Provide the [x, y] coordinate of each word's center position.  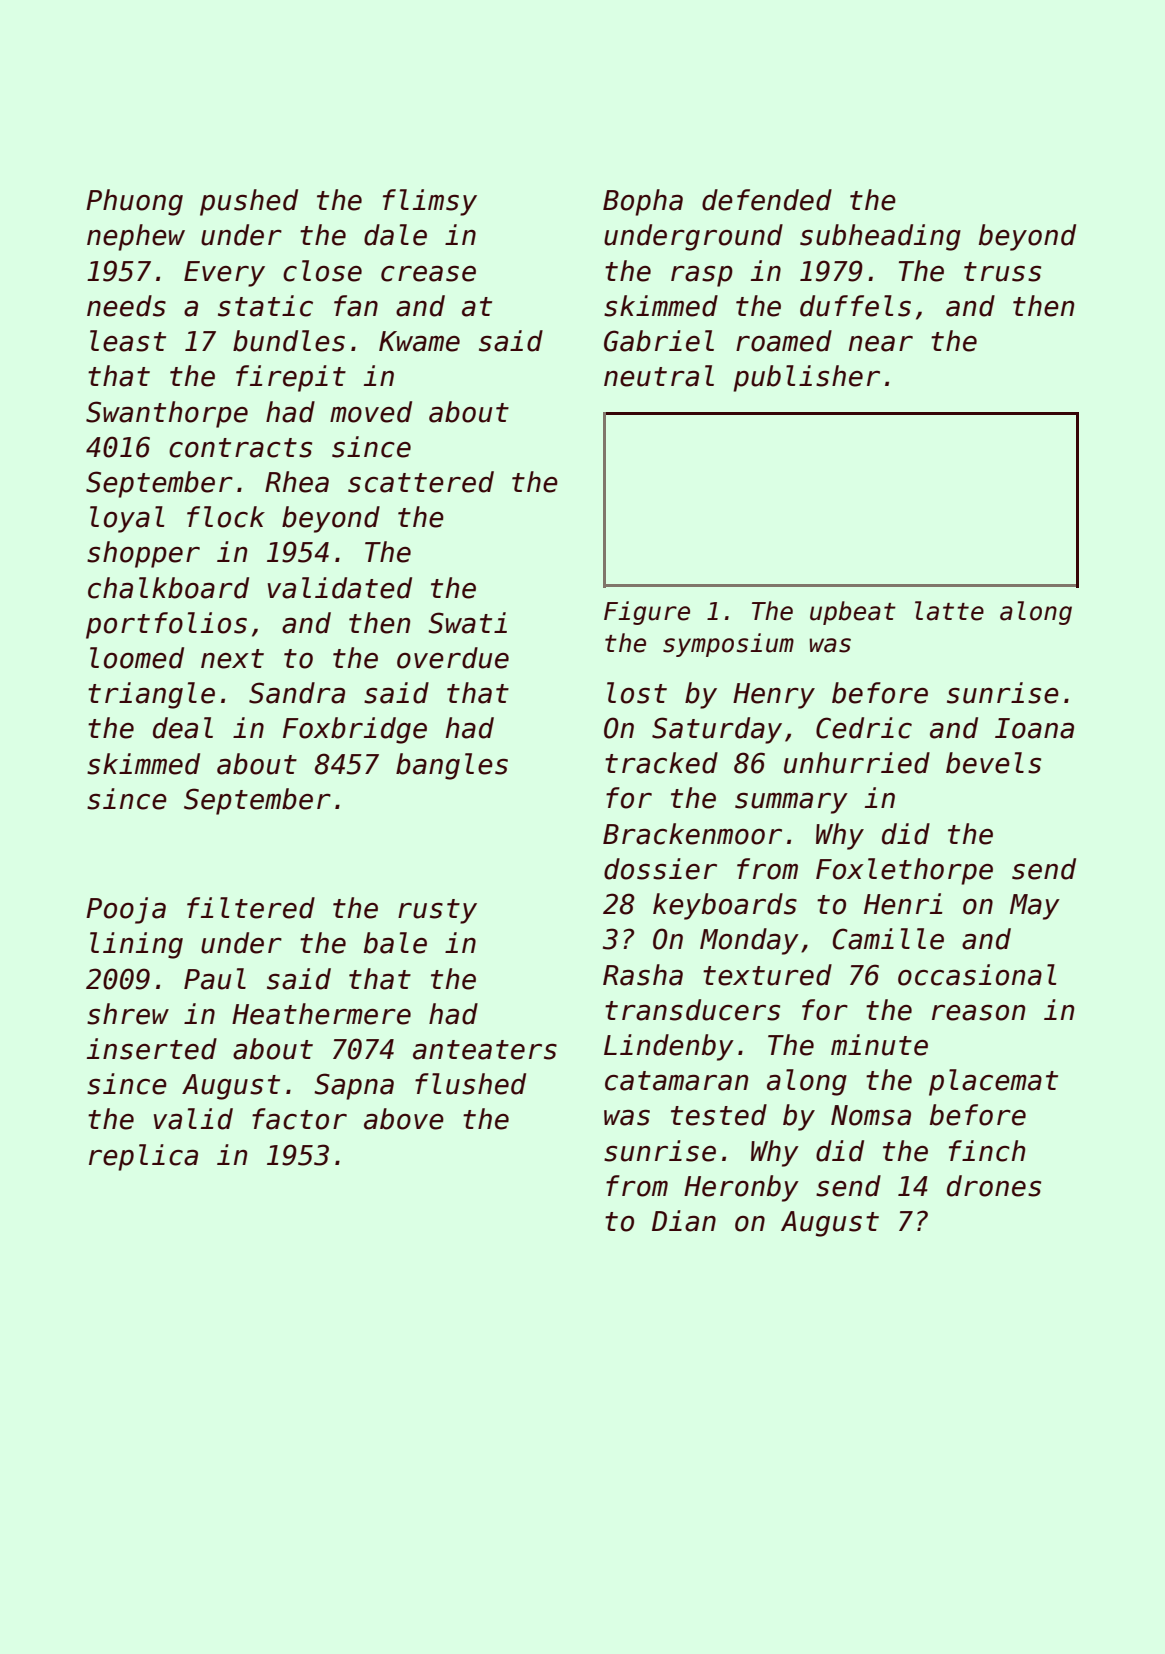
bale [395, 943]
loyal [127, 519]
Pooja [126, 910]
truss [1002, 272]
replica [143, 1157]
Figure [647, 613]
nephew [136, 237]
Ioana [1034, 728]
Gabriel [659, 341]
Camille [888, 939]
